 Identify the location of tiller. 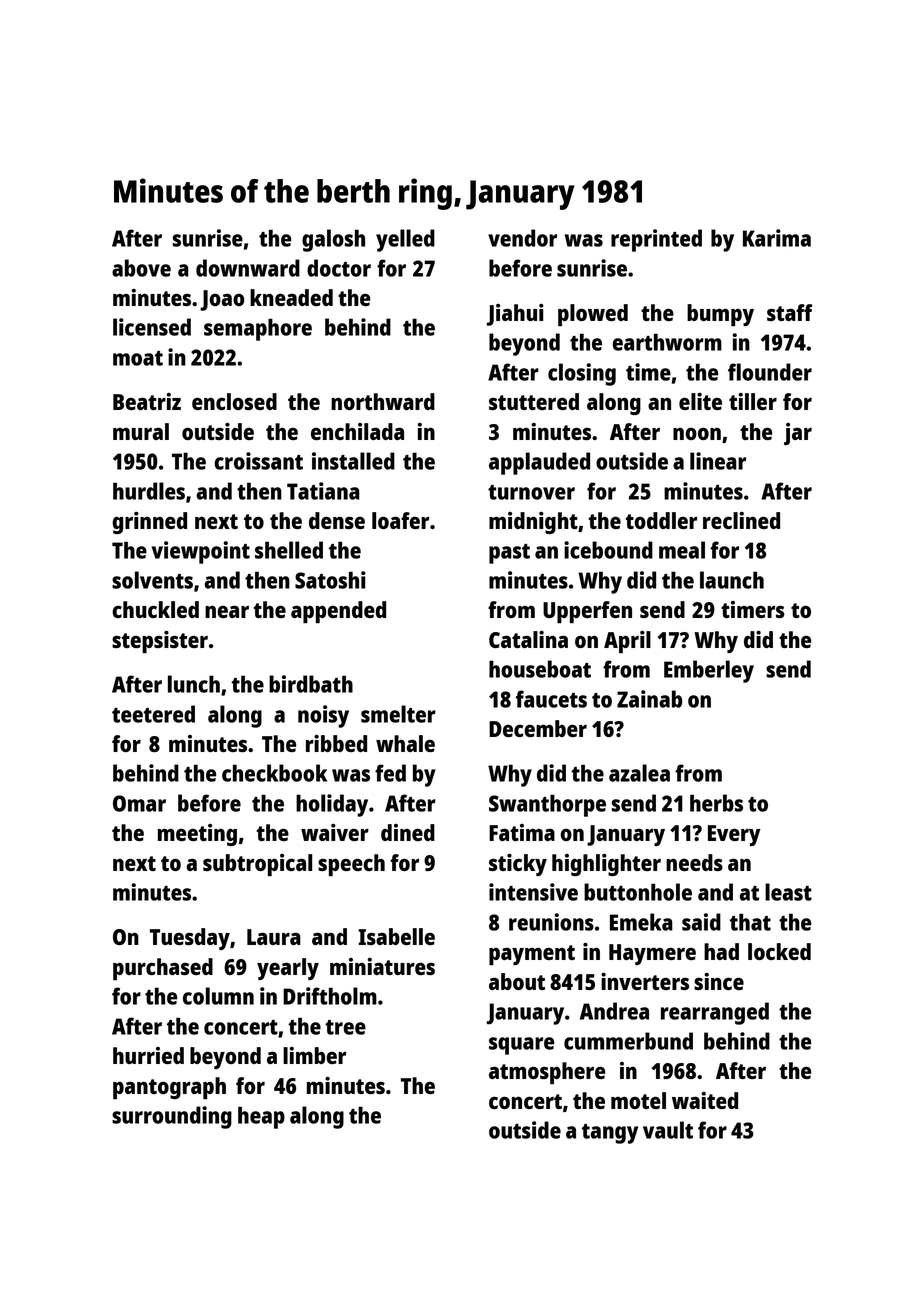
(753, 401).
